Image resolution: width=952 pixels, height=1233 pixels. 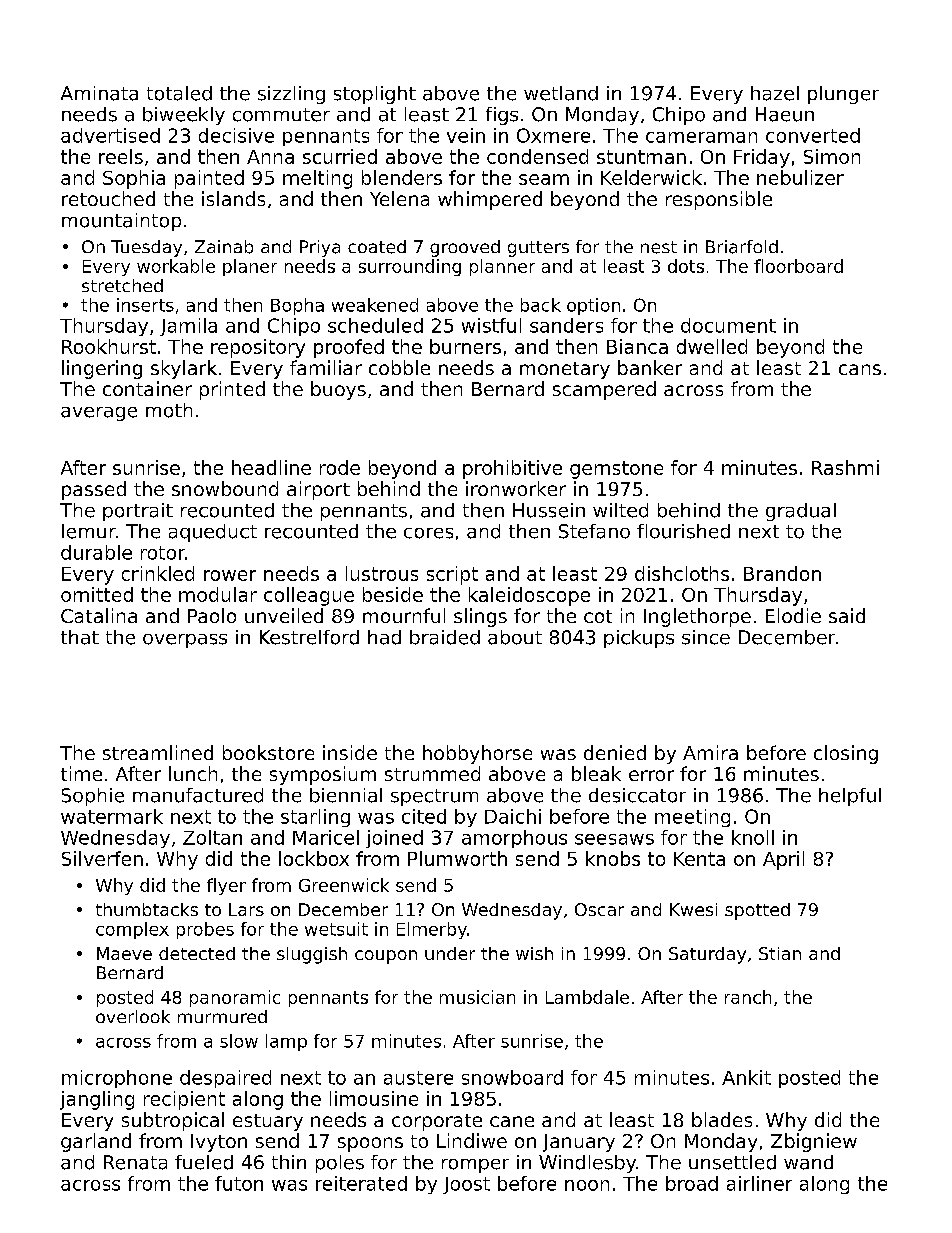 What do you see at coordinates (121, 156) in the screenshot?
I see `reels` at bounding box center [121, 156].
